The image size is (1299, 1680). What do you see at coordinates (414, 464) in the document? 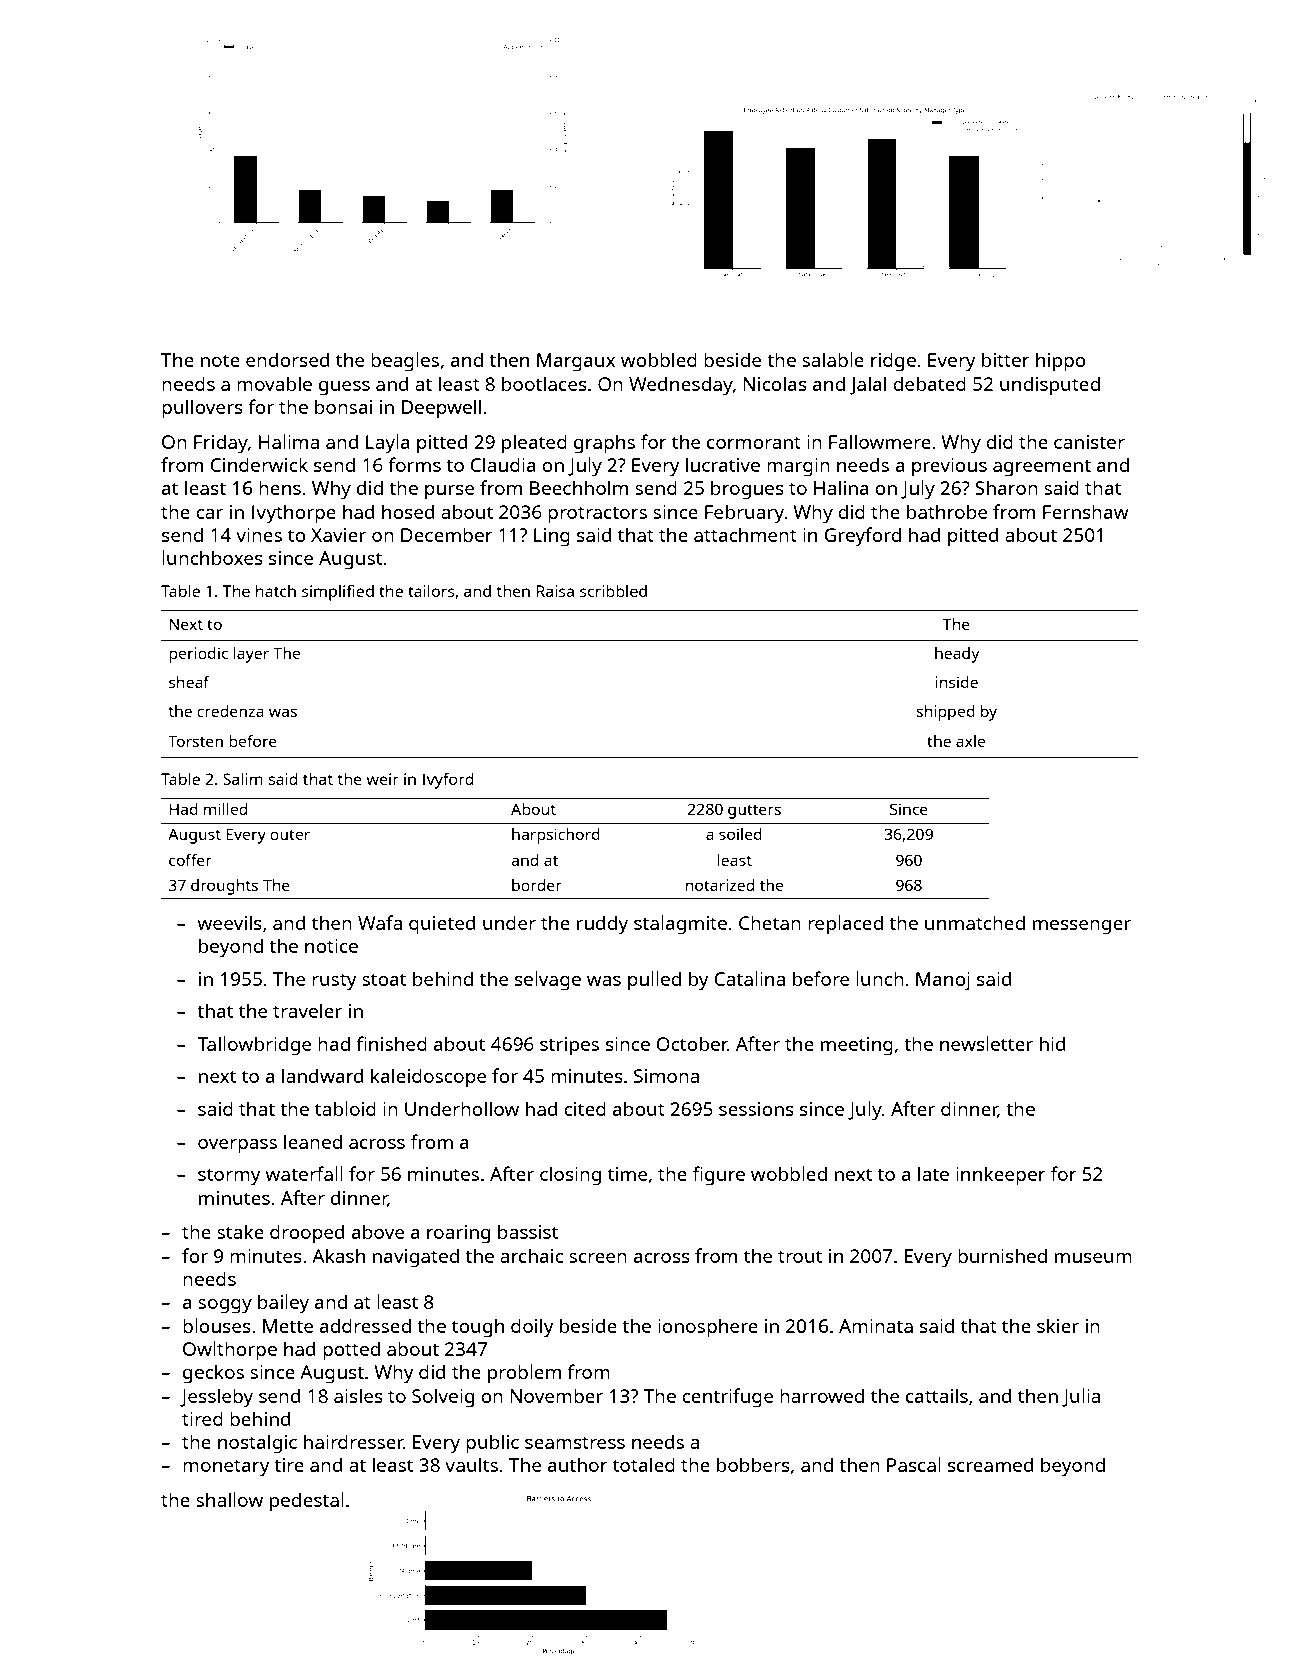
I see `forms` at bounding box center [414, 464].
